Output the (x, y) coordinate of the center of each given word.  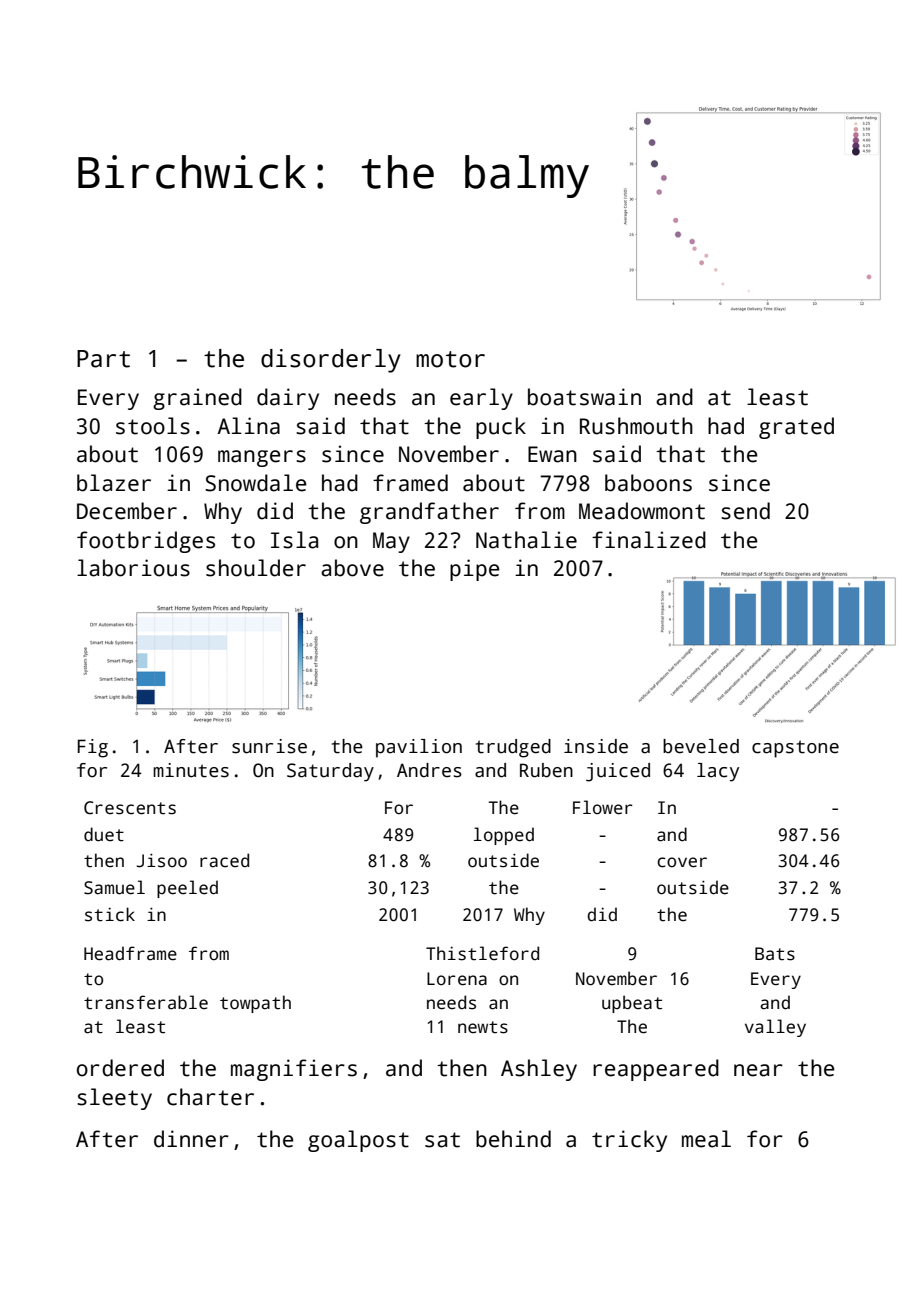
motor (450, 359)
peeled (187, 889)
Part (103, 359)
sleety (114, 1099)
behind (513, 1139)
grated (796, 428)
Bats (775, 954)
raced (224, 860)
